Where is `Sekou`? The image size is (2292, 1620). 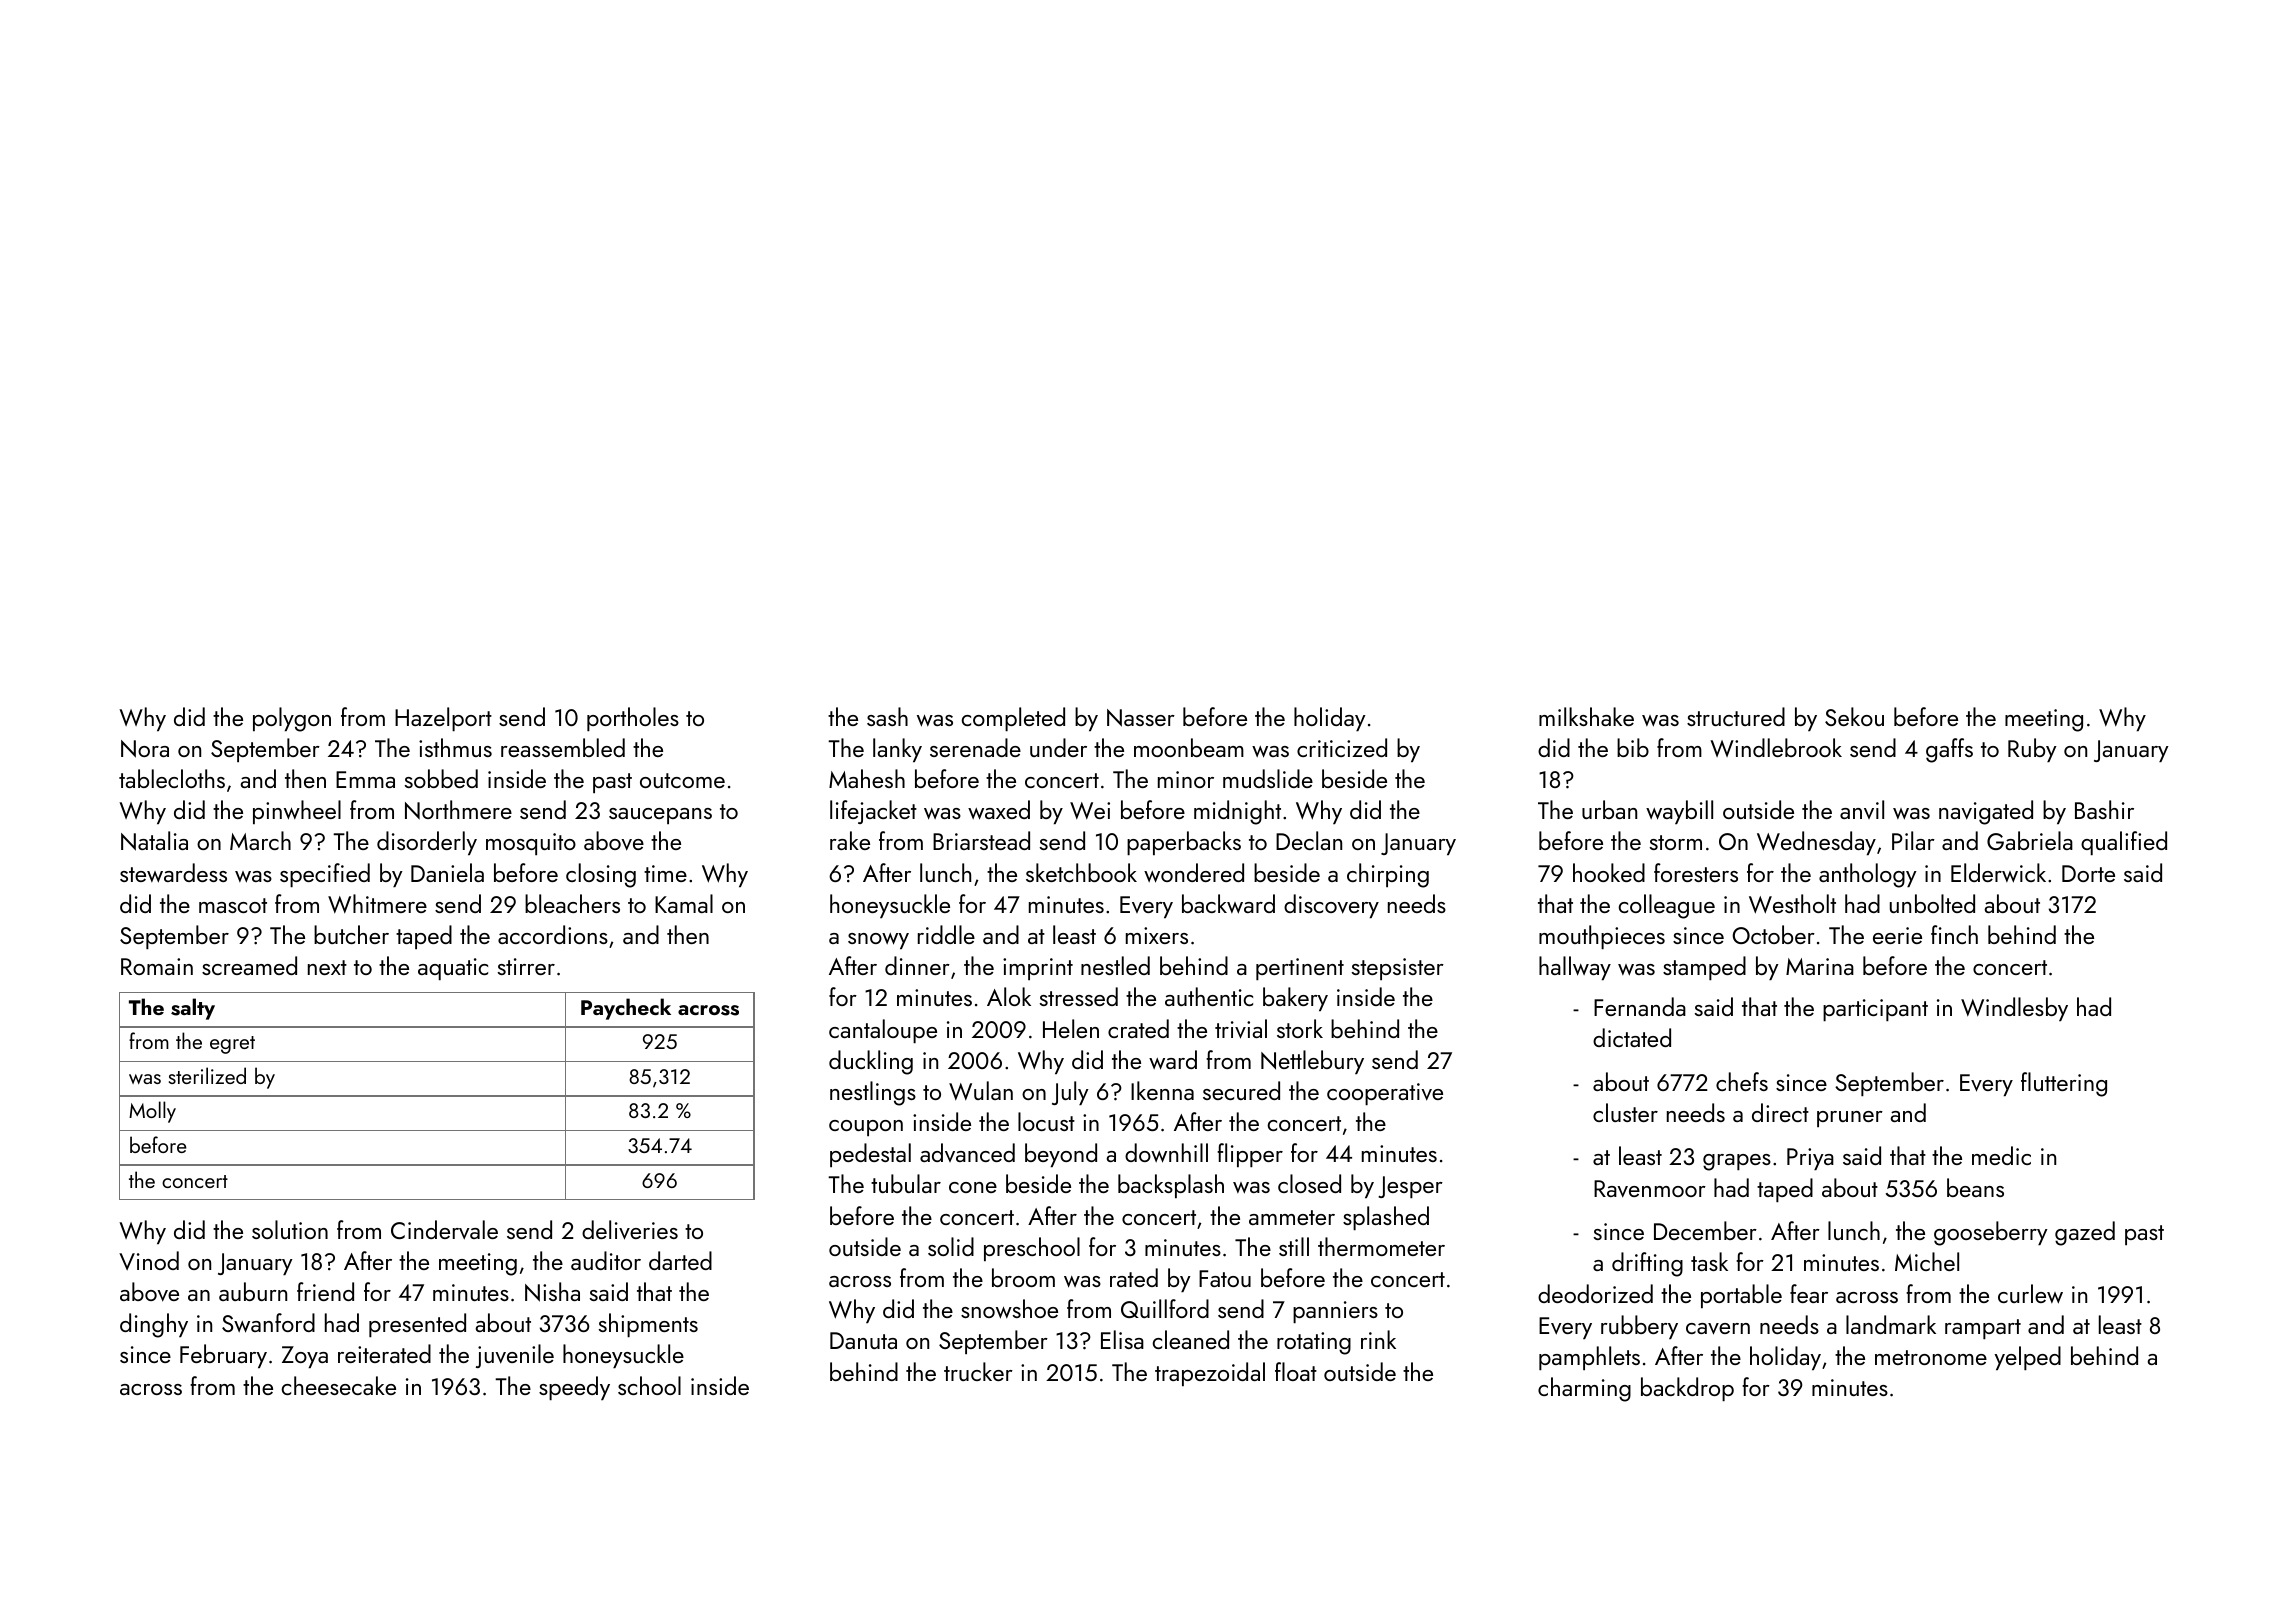
Sekou is located at coordinates (1854, 716).
